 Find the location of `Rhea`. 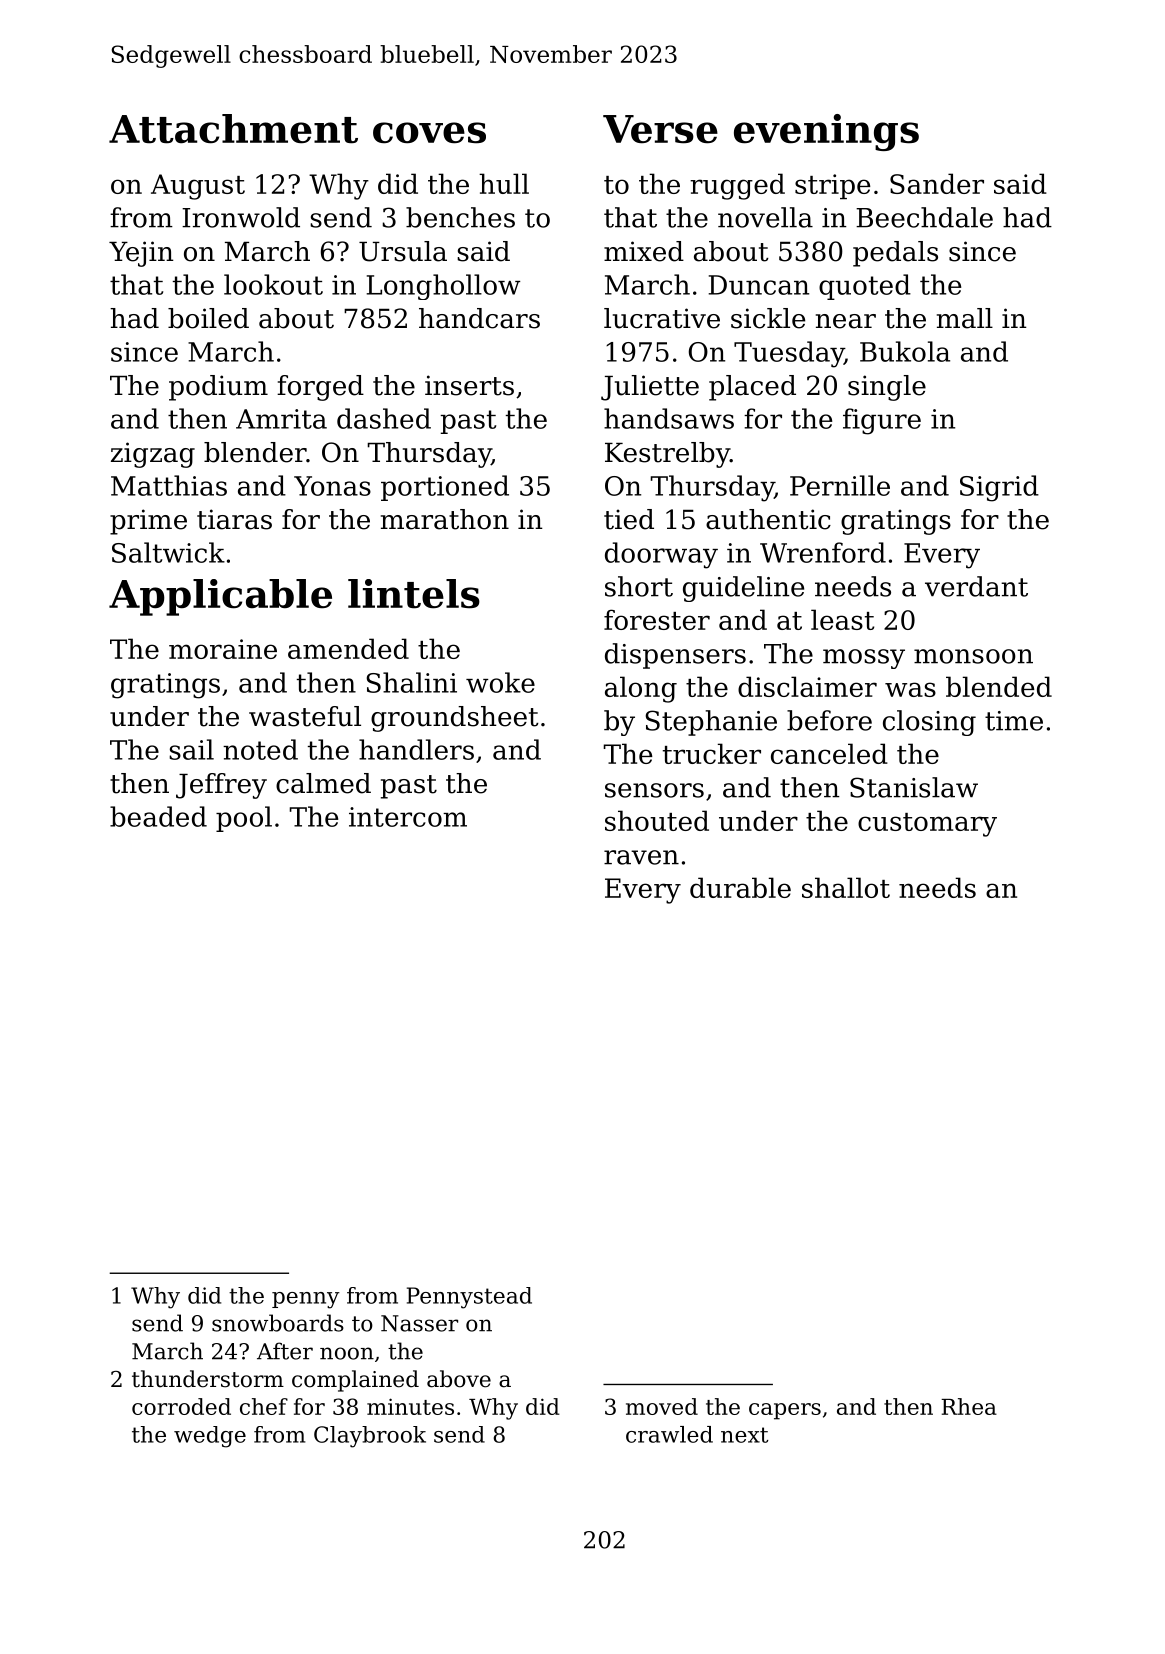

Rhea is located at coordinates (969, 1406).
